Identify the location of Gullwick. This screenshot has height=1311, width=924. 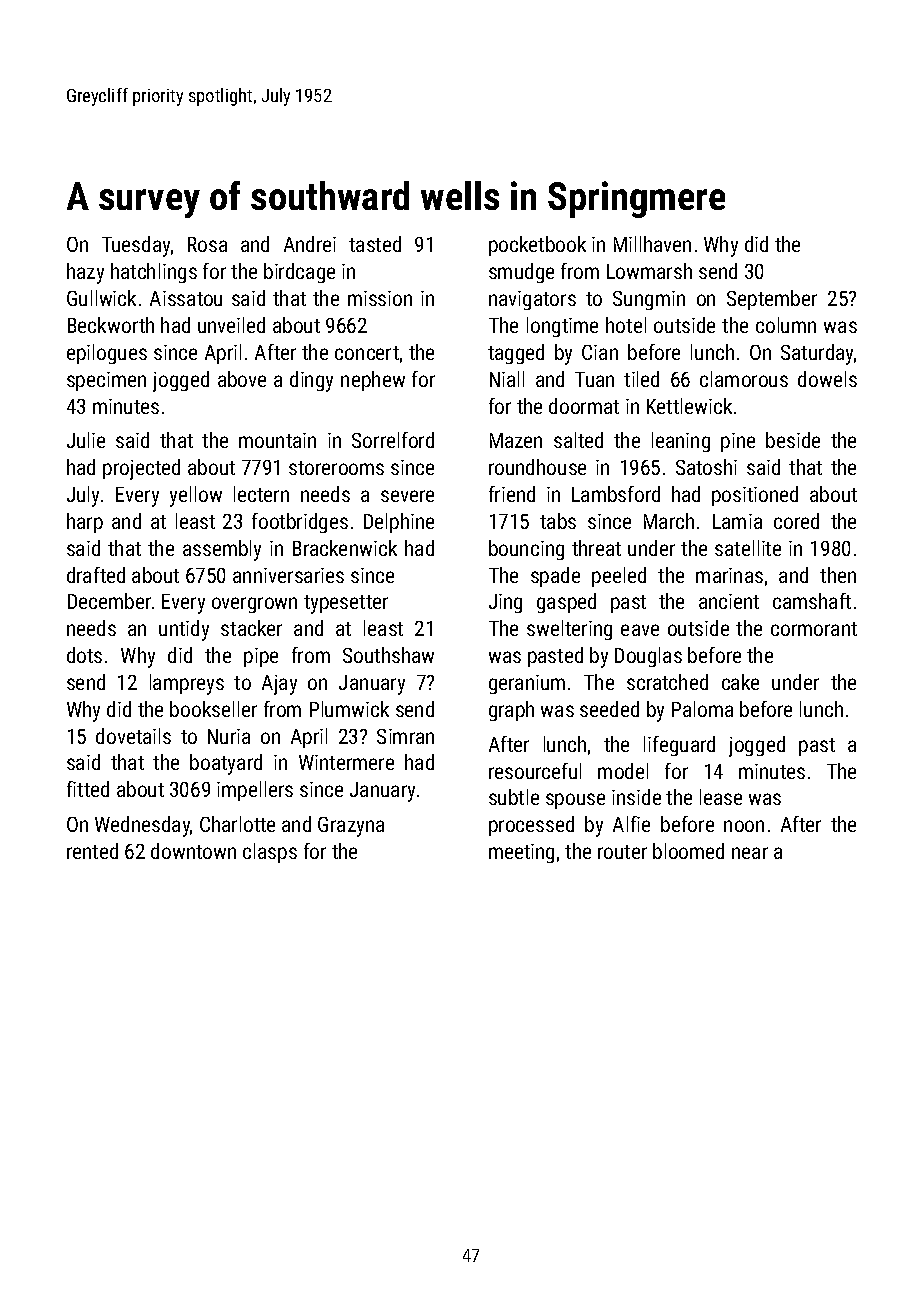
(101, 298).
